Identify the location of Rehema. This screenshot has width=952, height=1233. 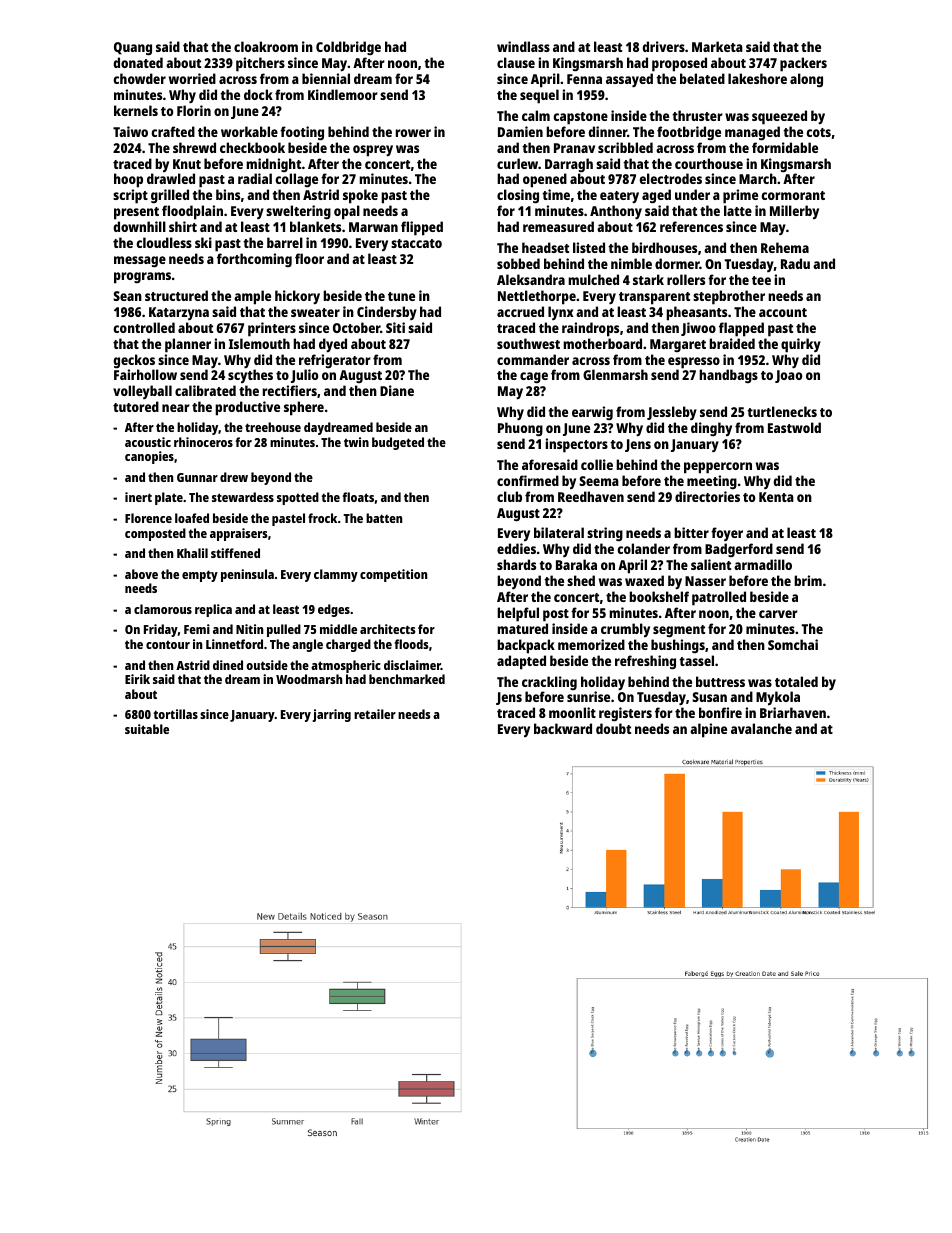
(785, 247).
